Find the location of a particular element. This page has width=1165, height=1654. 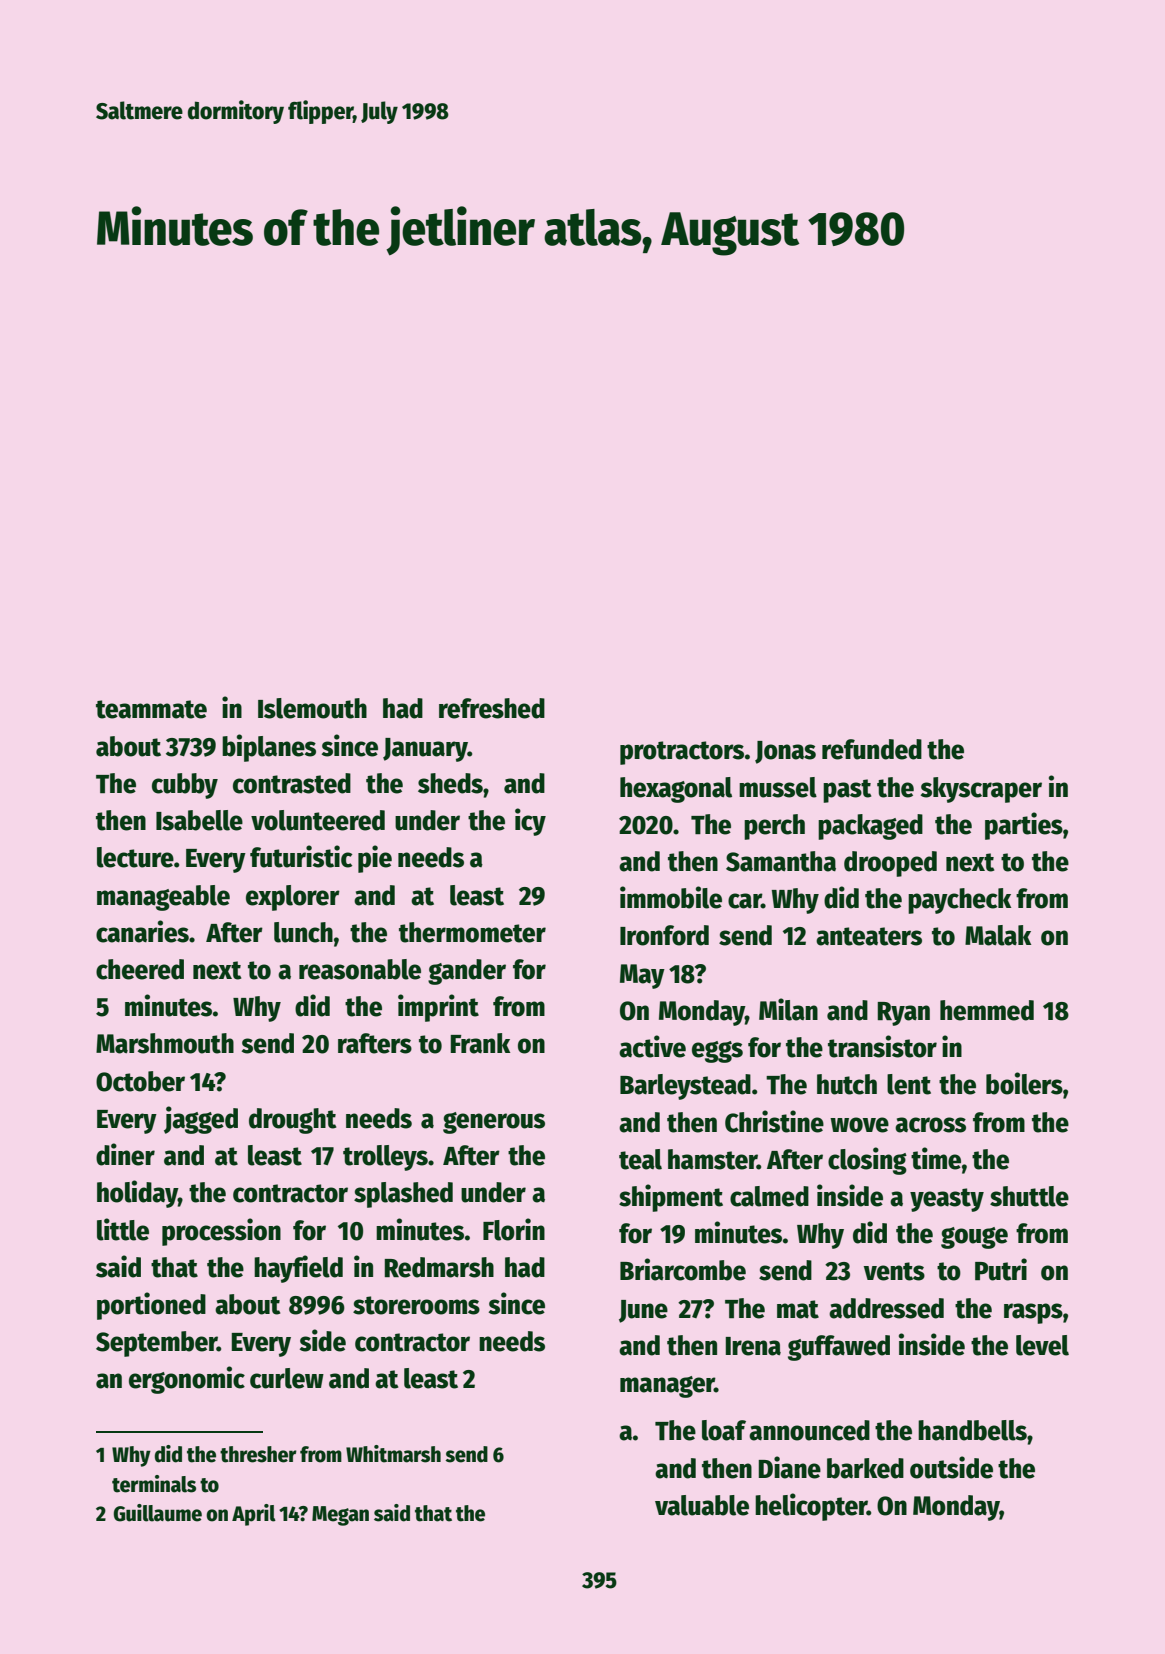

storerooms is located at coordinates (416, 1305).
